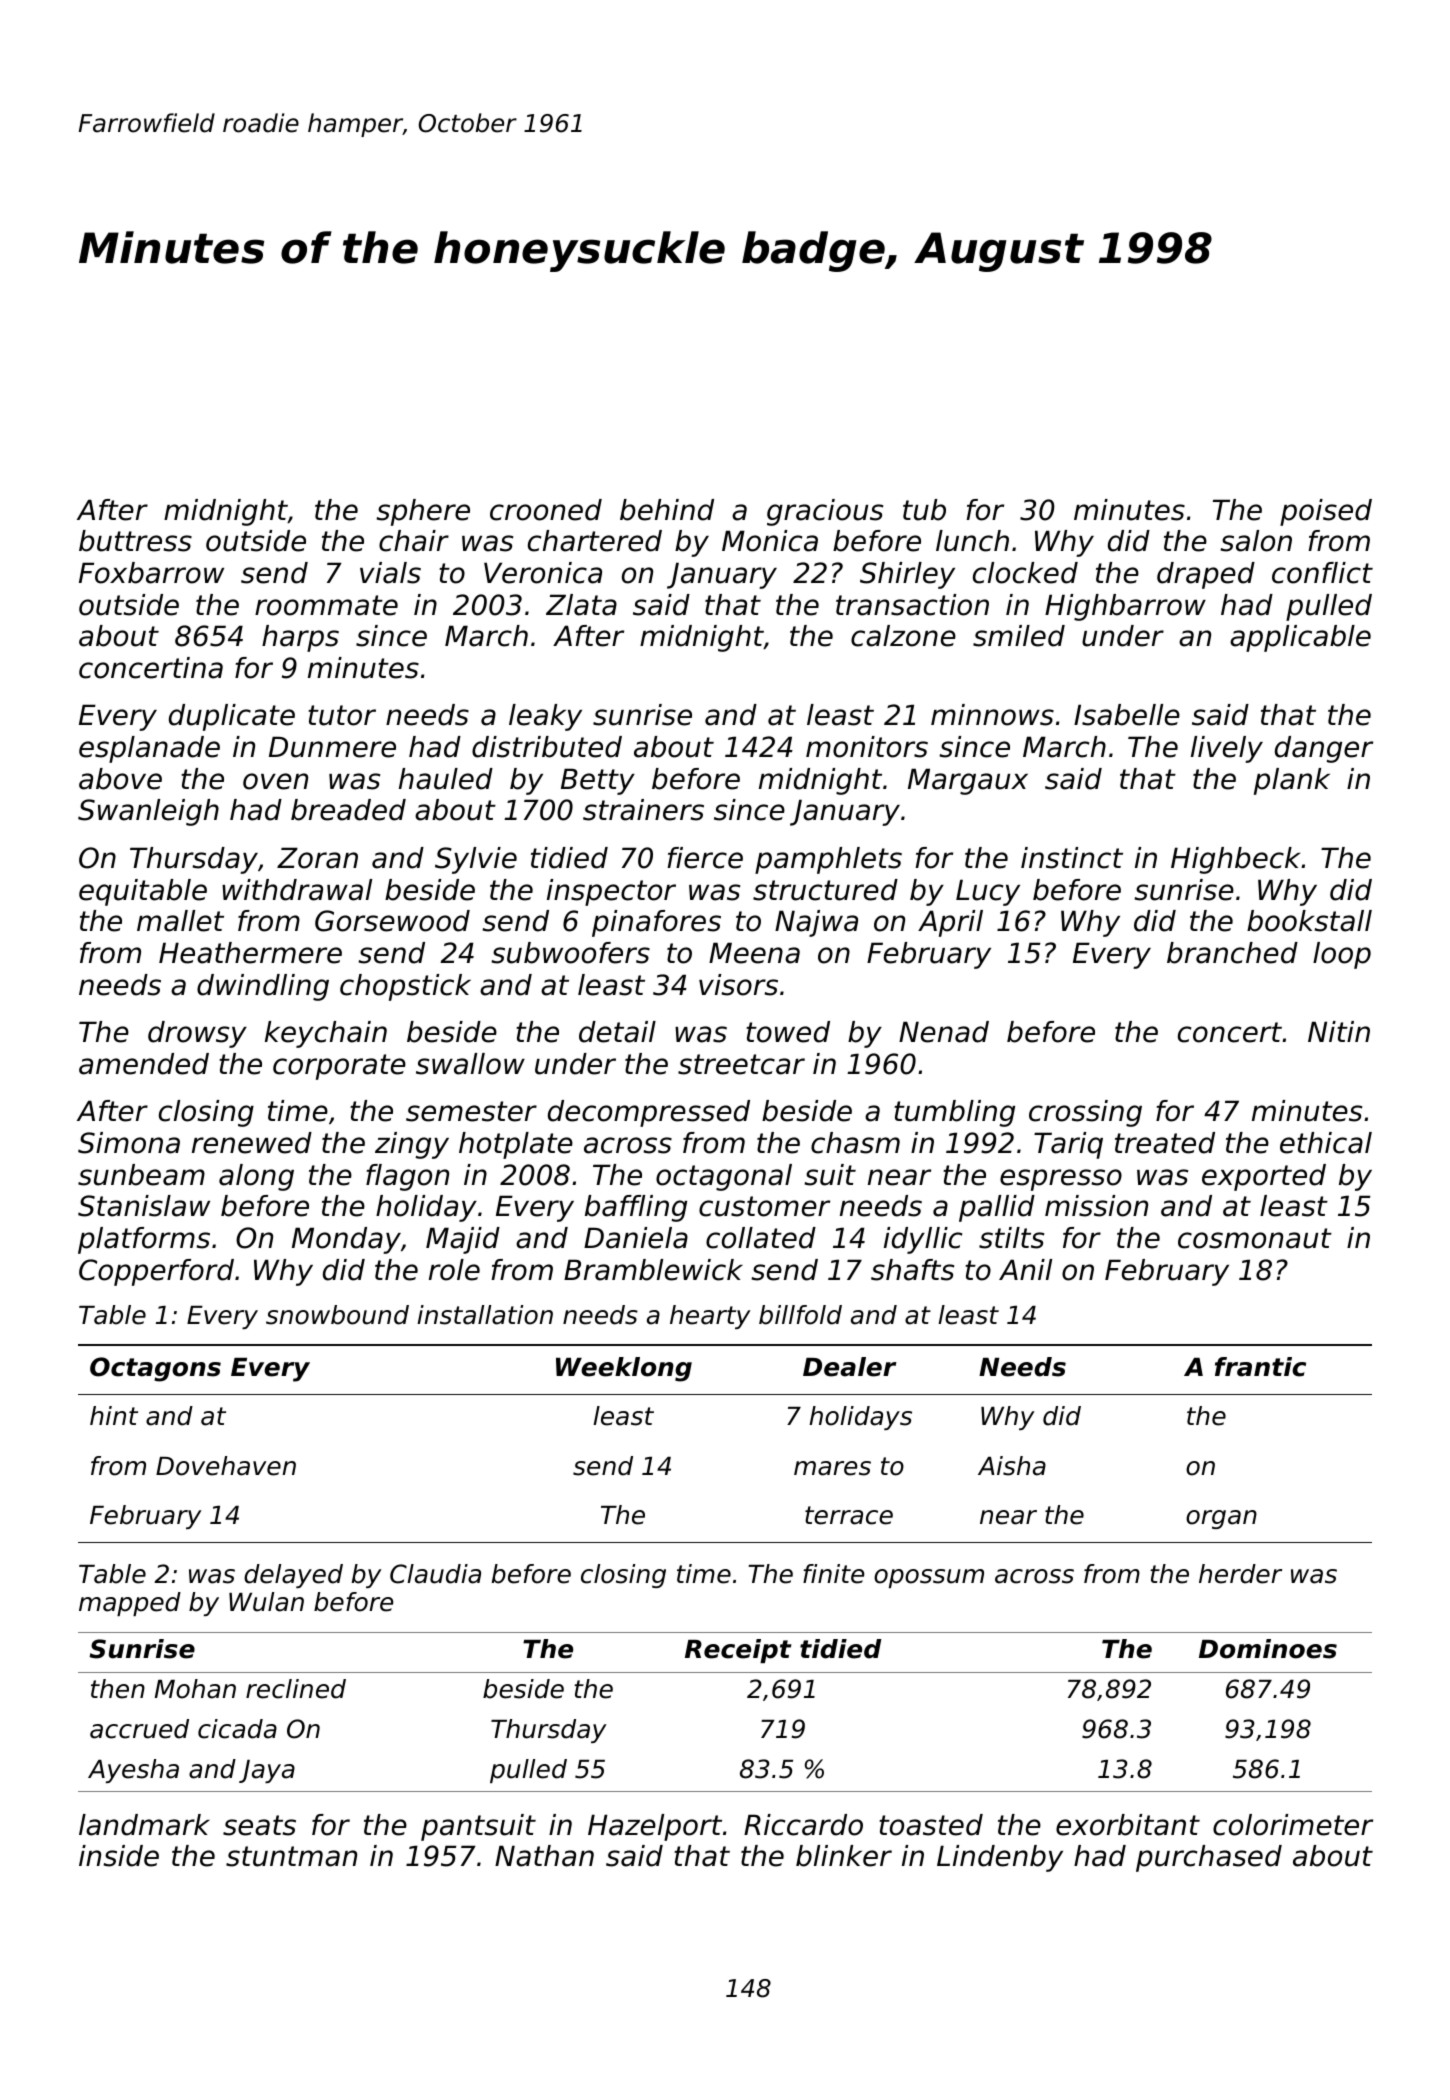  What do you see at coordinates (332, 747) in the document?
I see `Dunmere` at bounding box center [332, 747].
